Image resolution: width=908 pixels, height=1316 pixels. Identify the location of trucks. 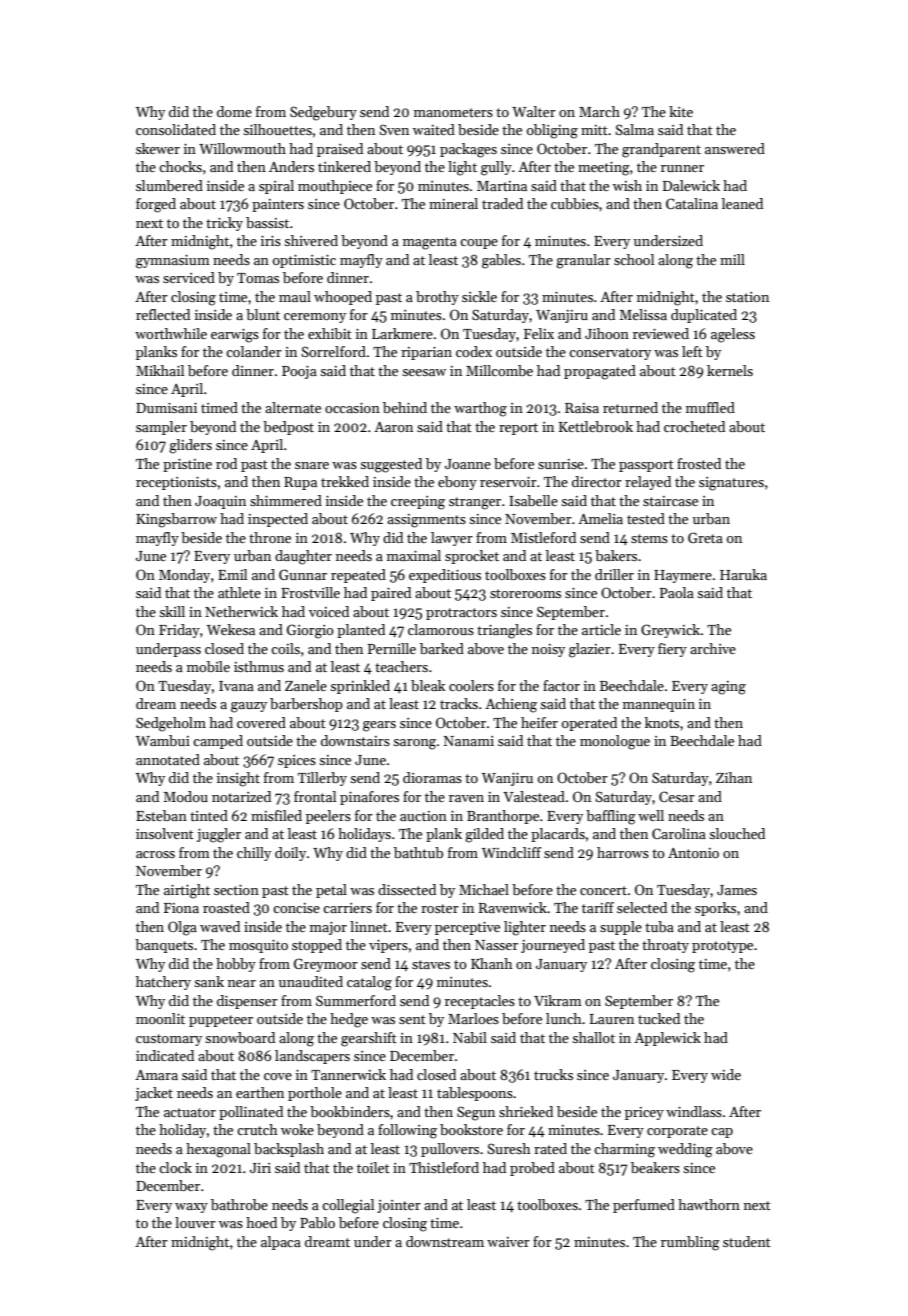
(553, 1074).
